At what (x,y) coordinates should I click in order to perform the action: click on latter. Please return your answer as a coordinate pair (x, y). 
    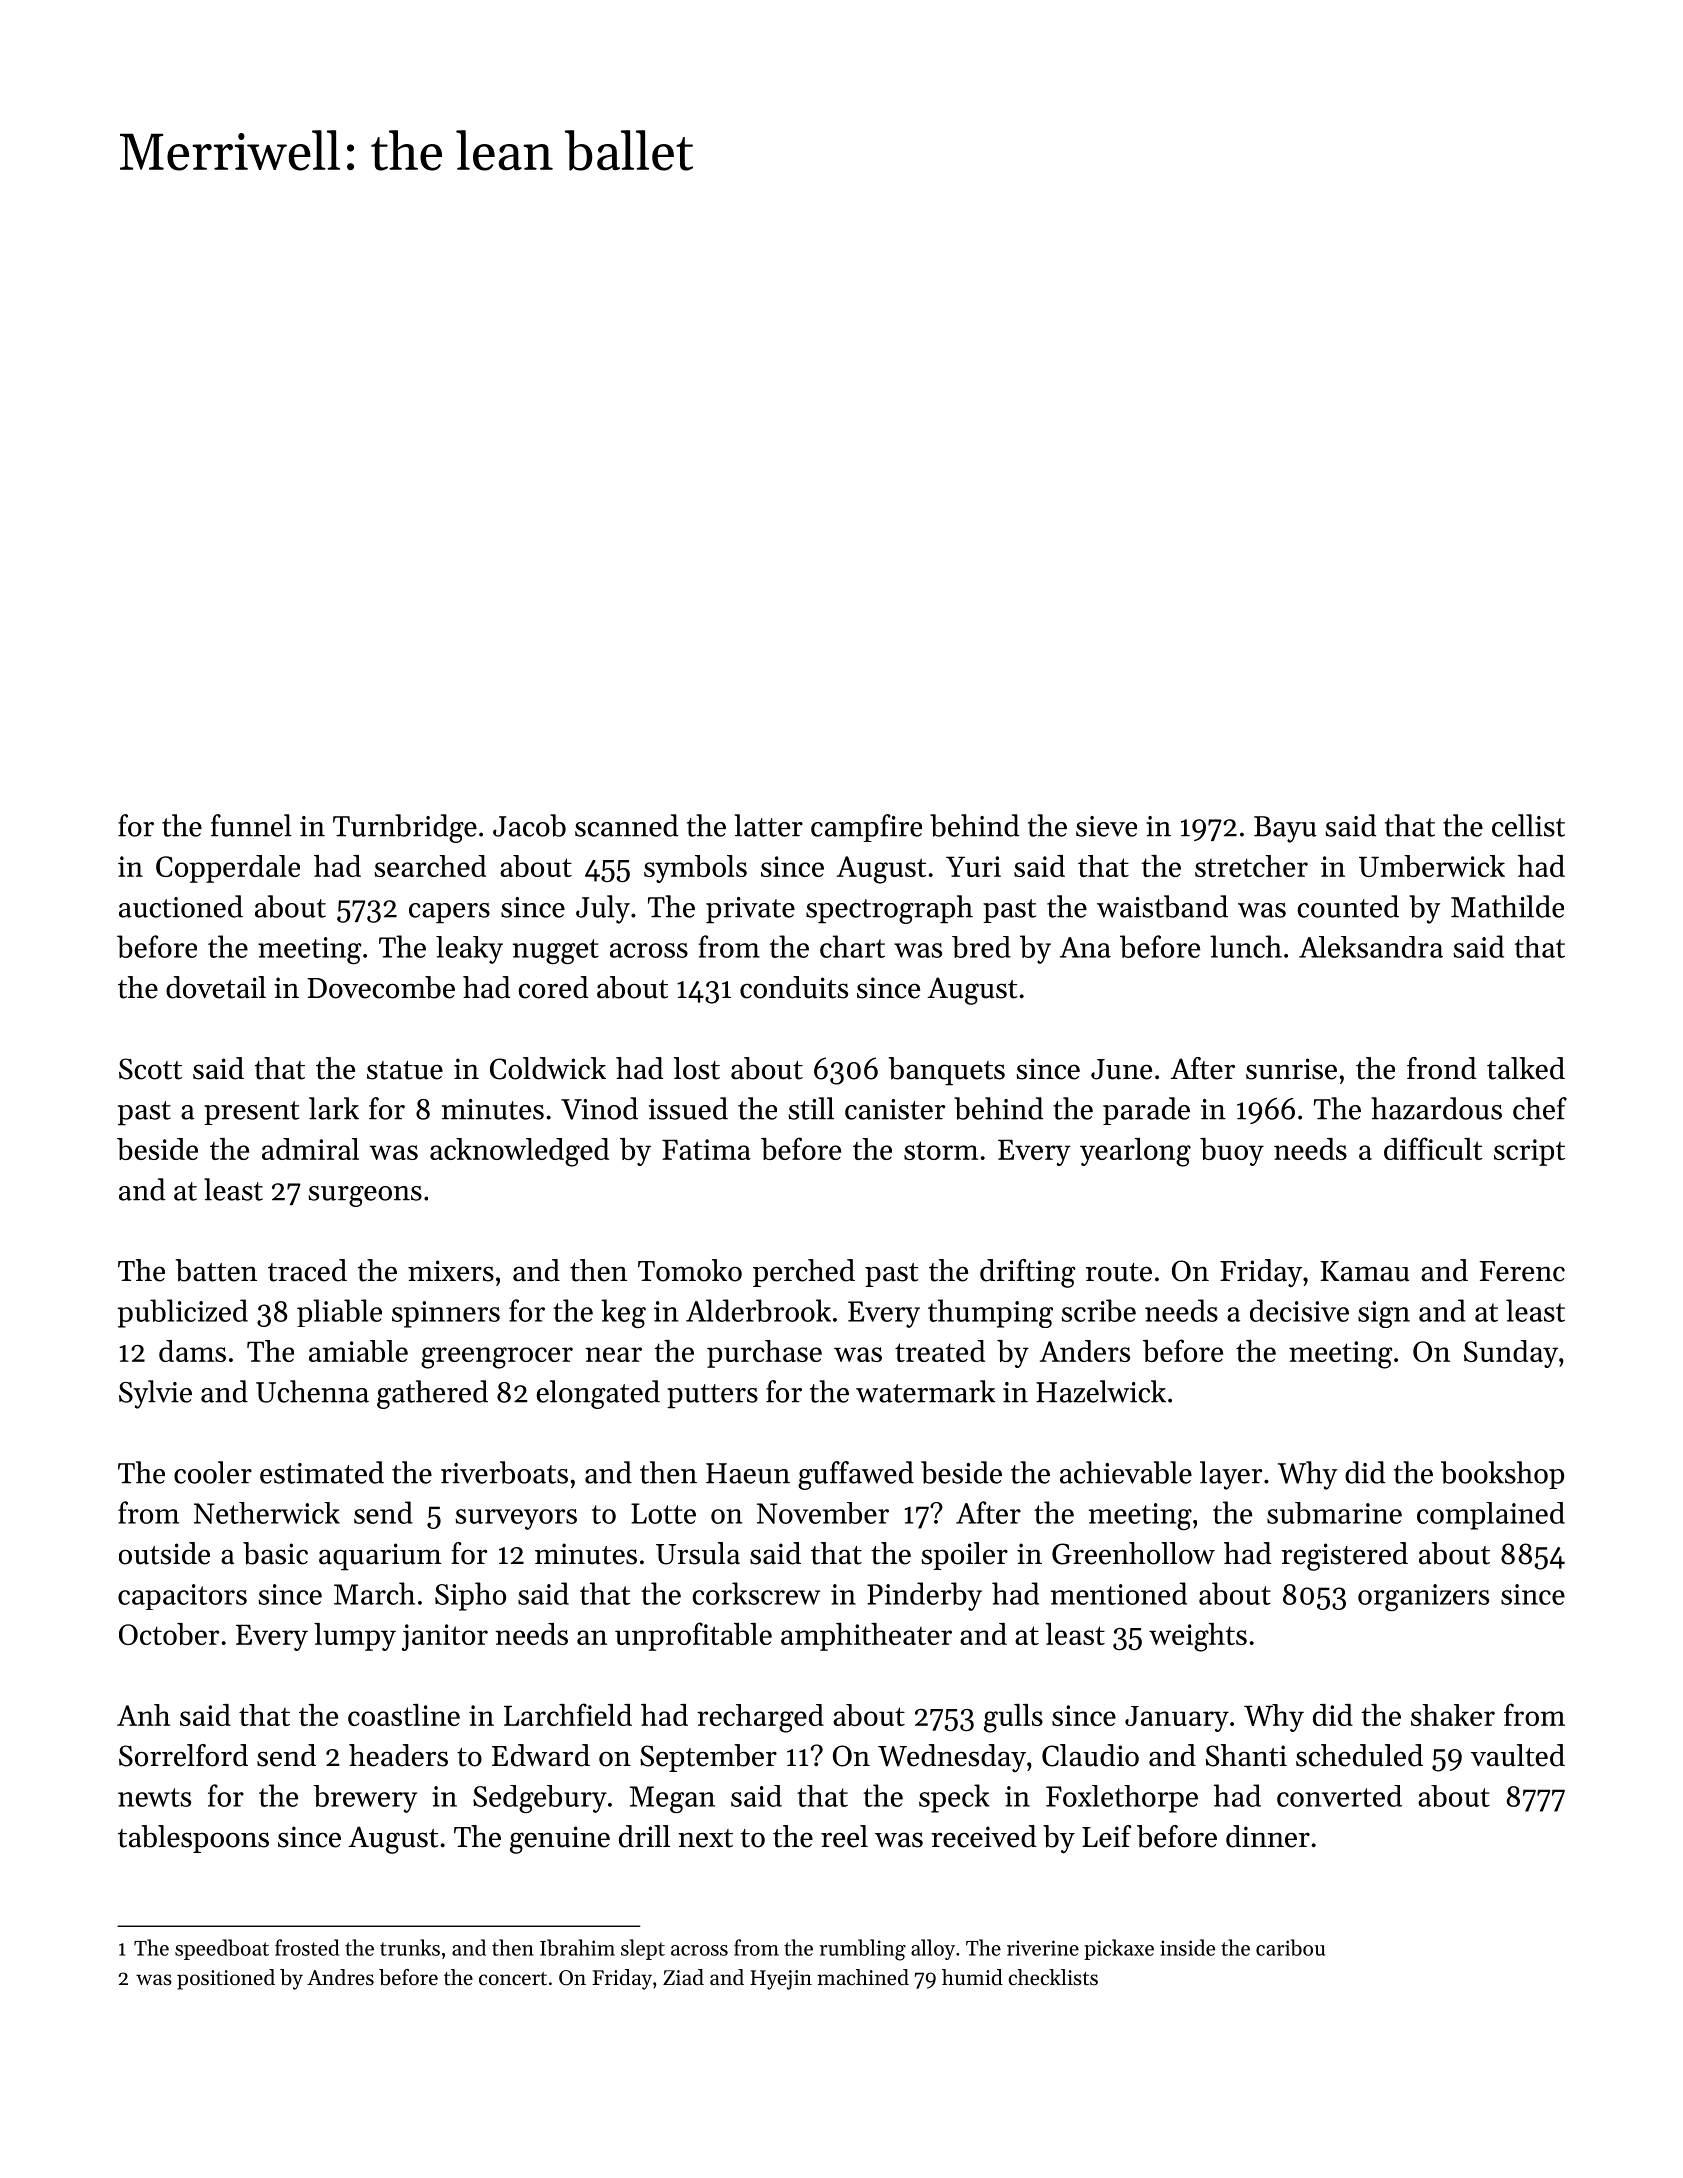
    Looking at the image, I should click on (769, 825).
